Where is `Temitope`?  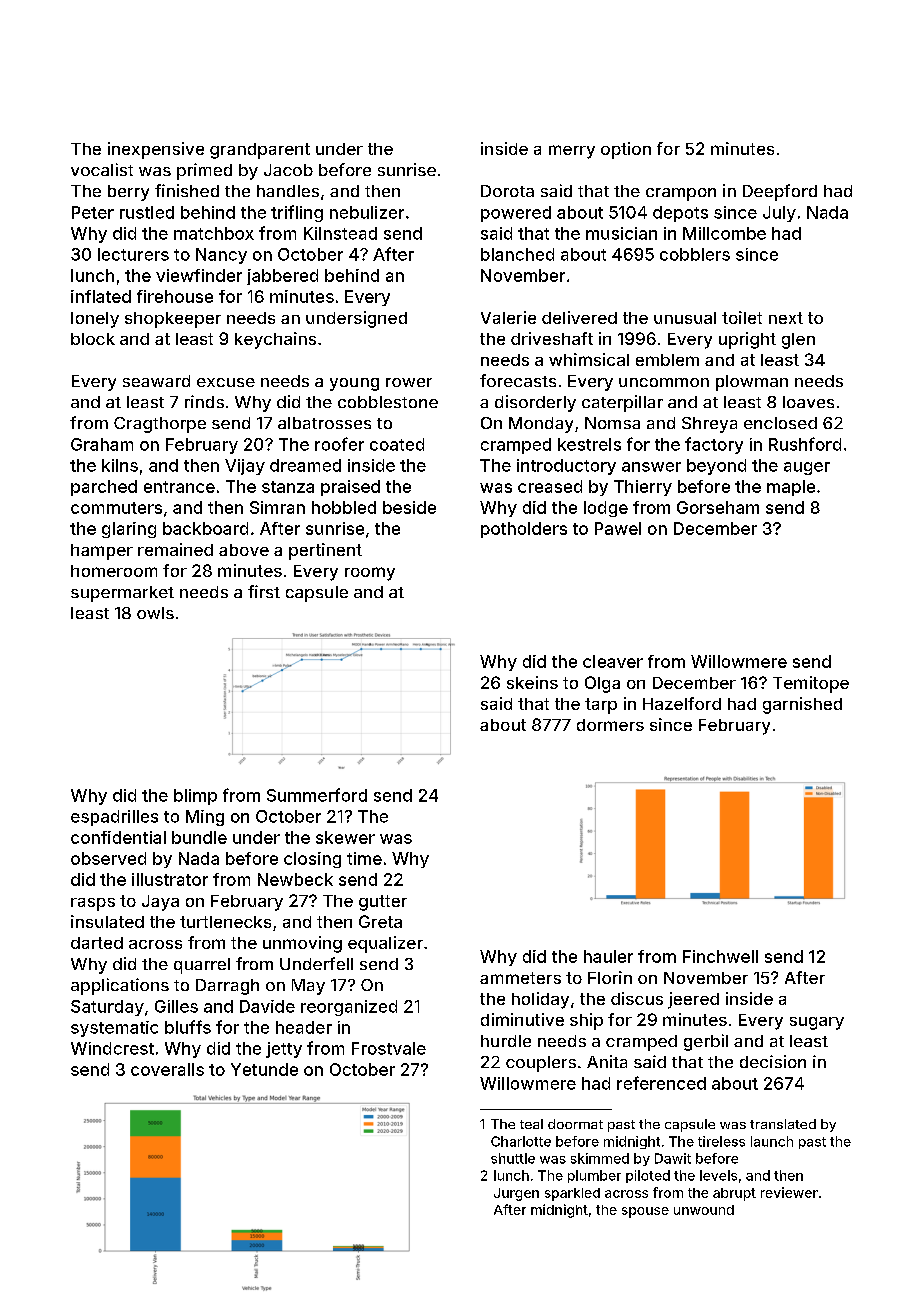
Temitope is located at coordinates (811, 684).
